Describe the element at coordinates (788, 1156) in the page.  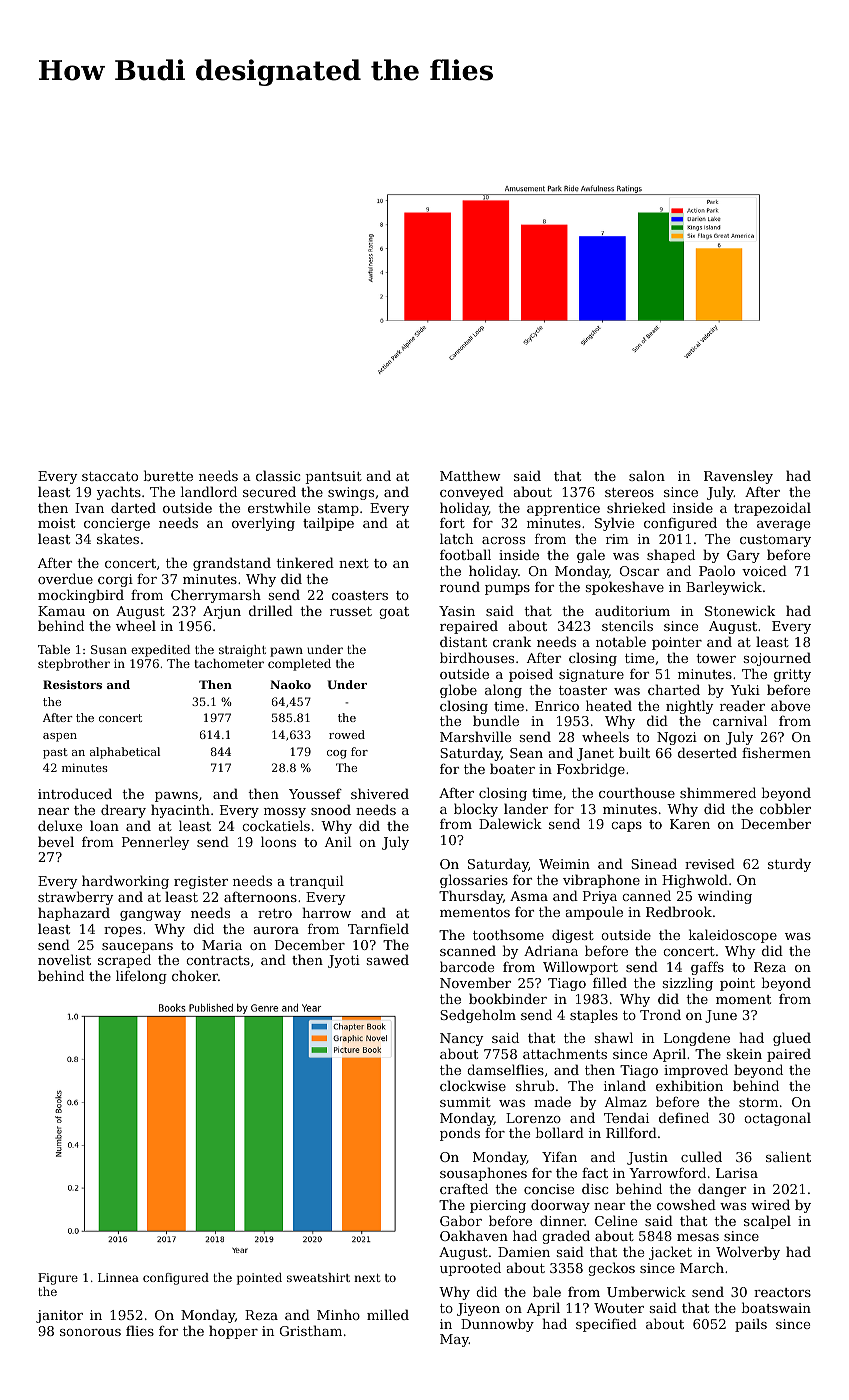
I see `salient` at that location.
